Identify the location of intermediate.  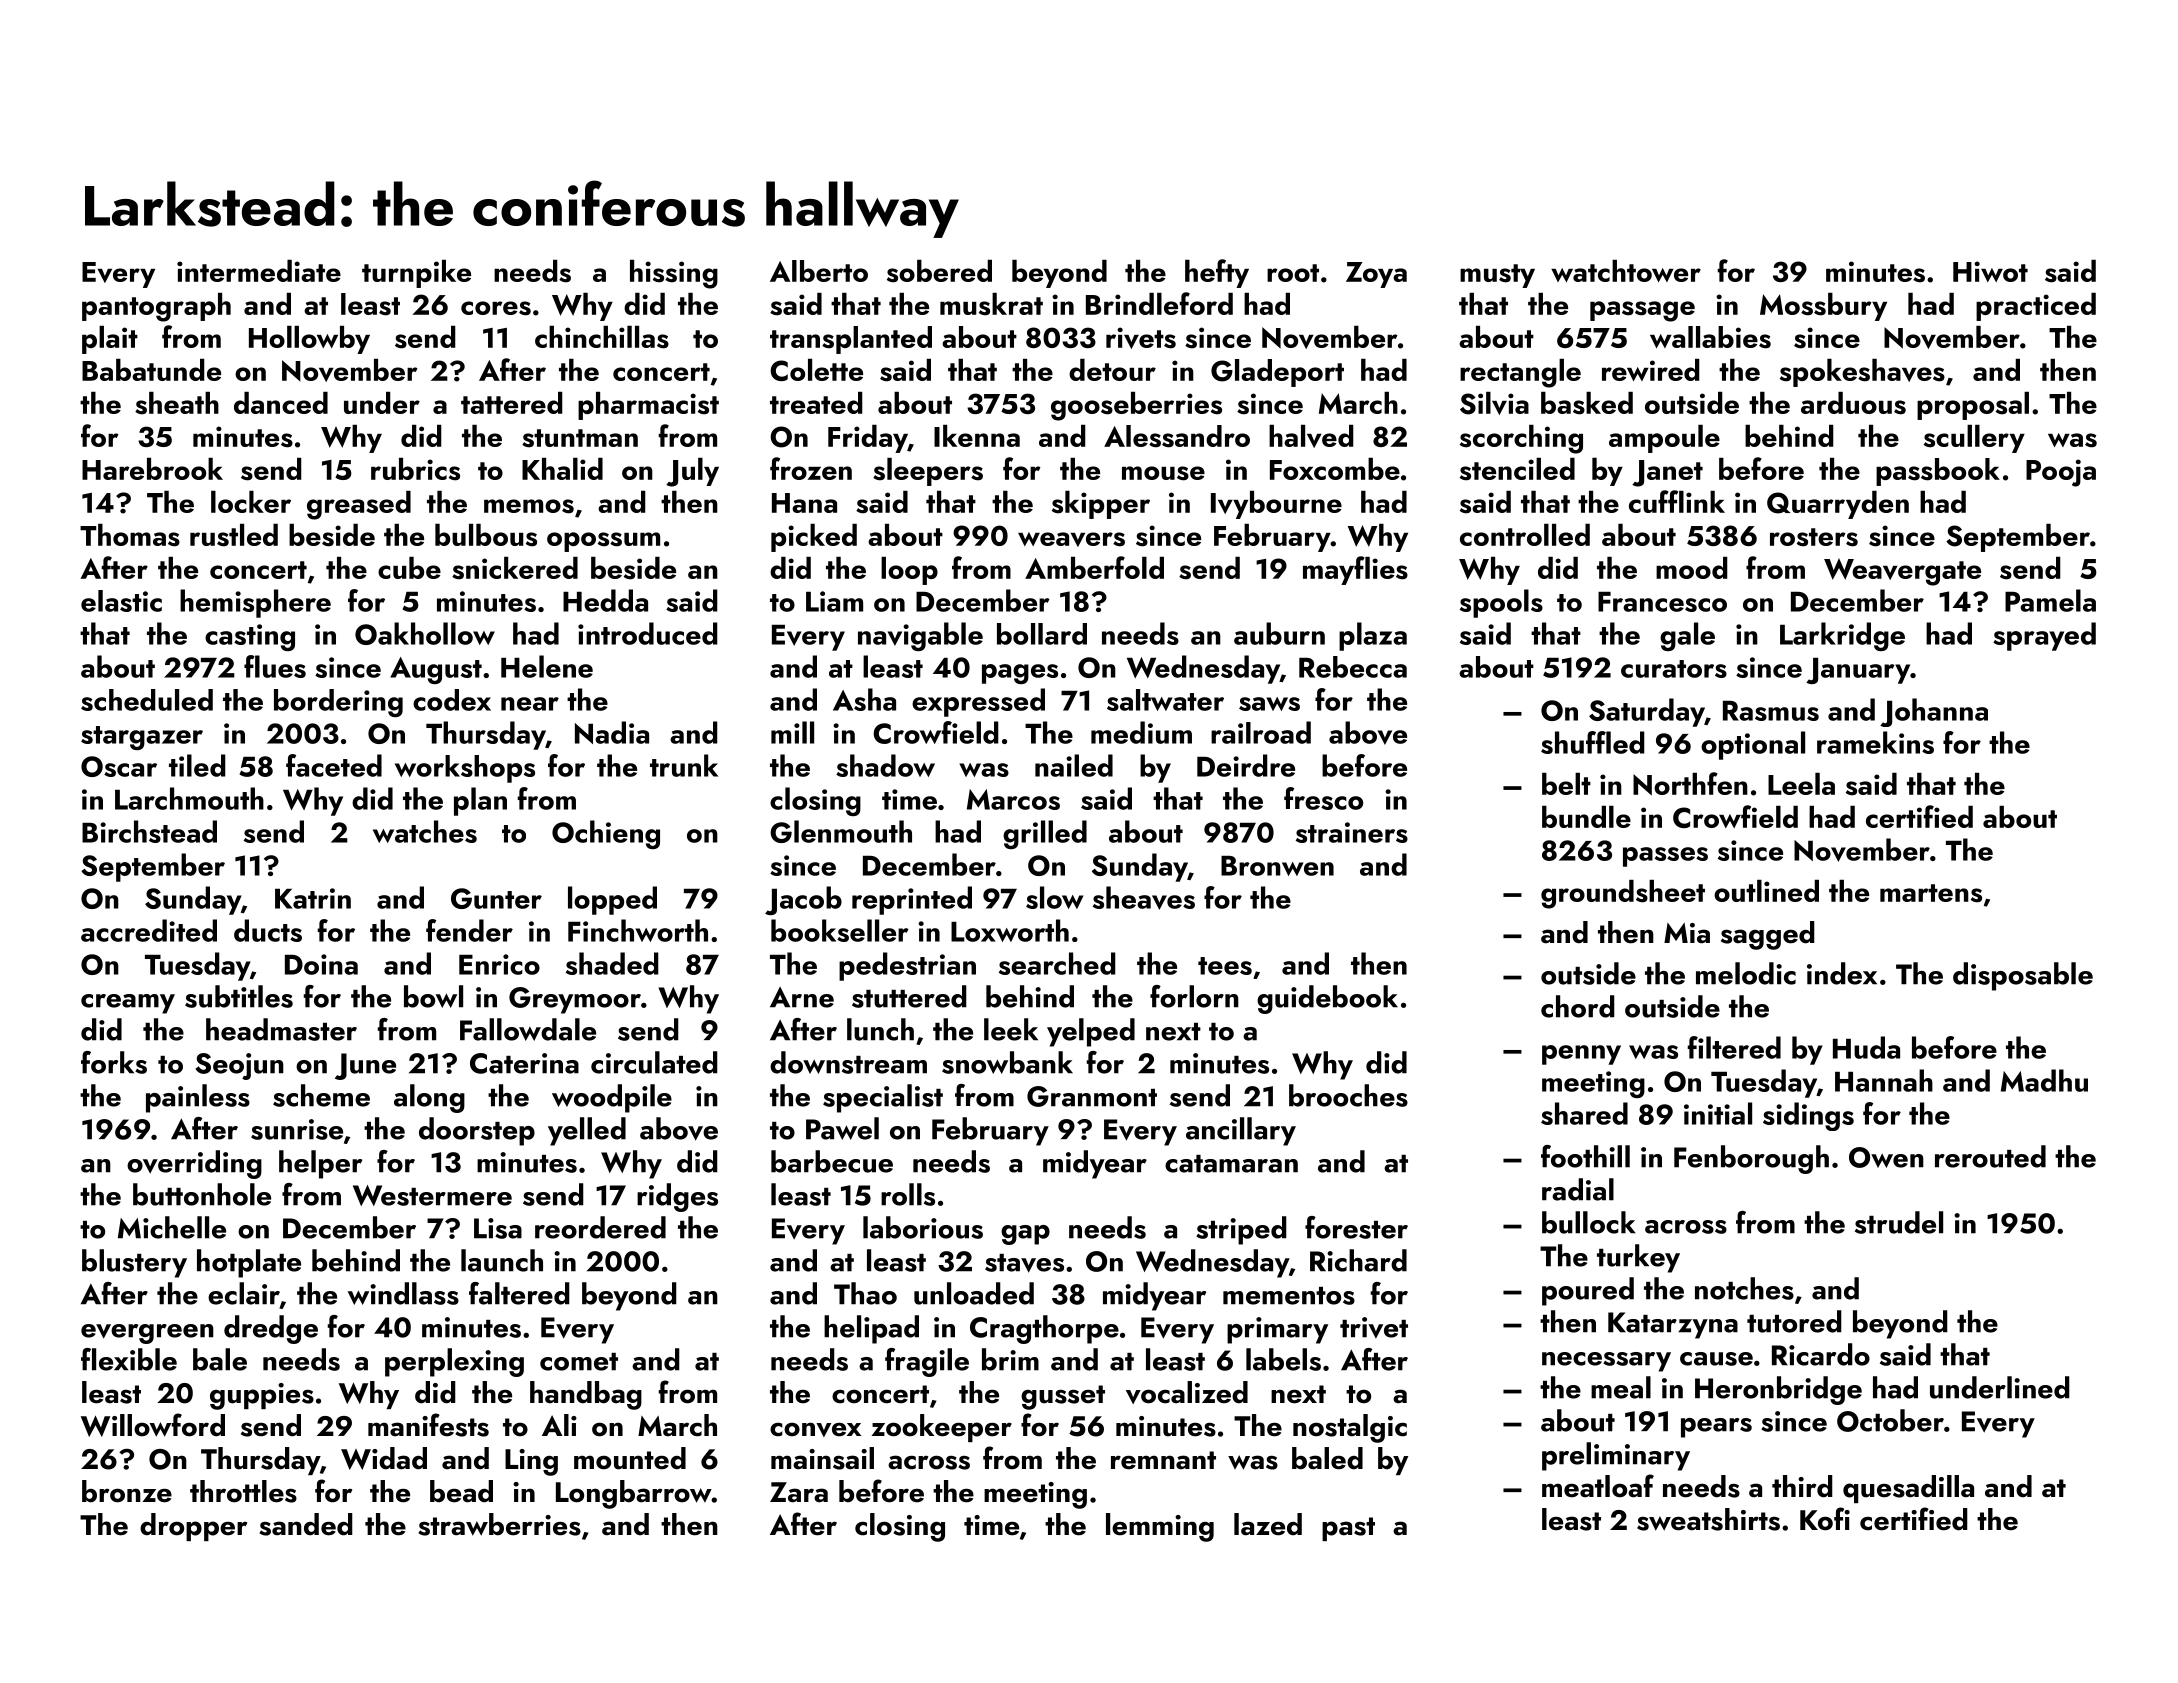
(259, 271).
